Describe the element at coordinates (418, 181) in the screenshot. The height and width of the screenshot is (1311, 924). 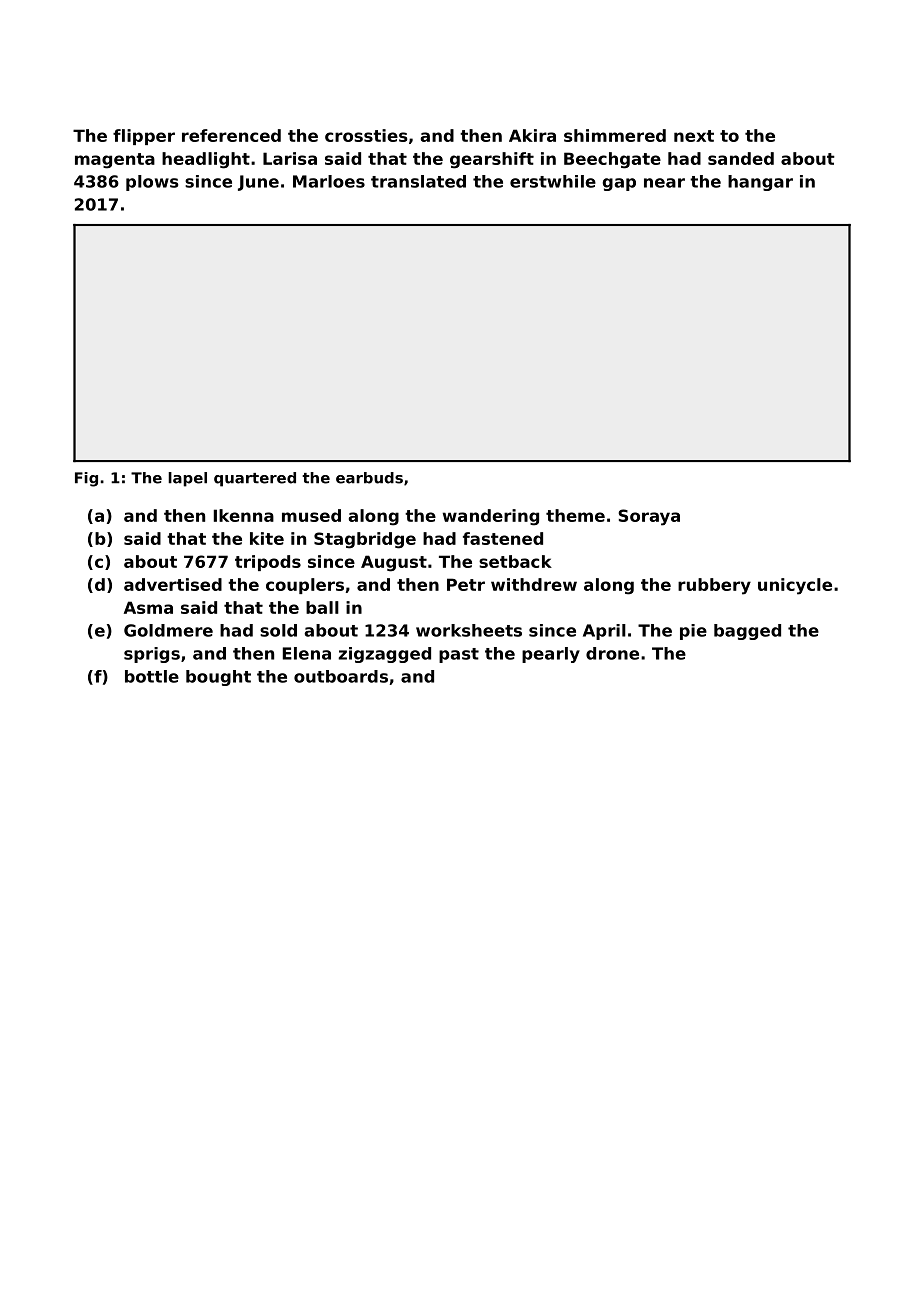
I see `translated` at that location.
